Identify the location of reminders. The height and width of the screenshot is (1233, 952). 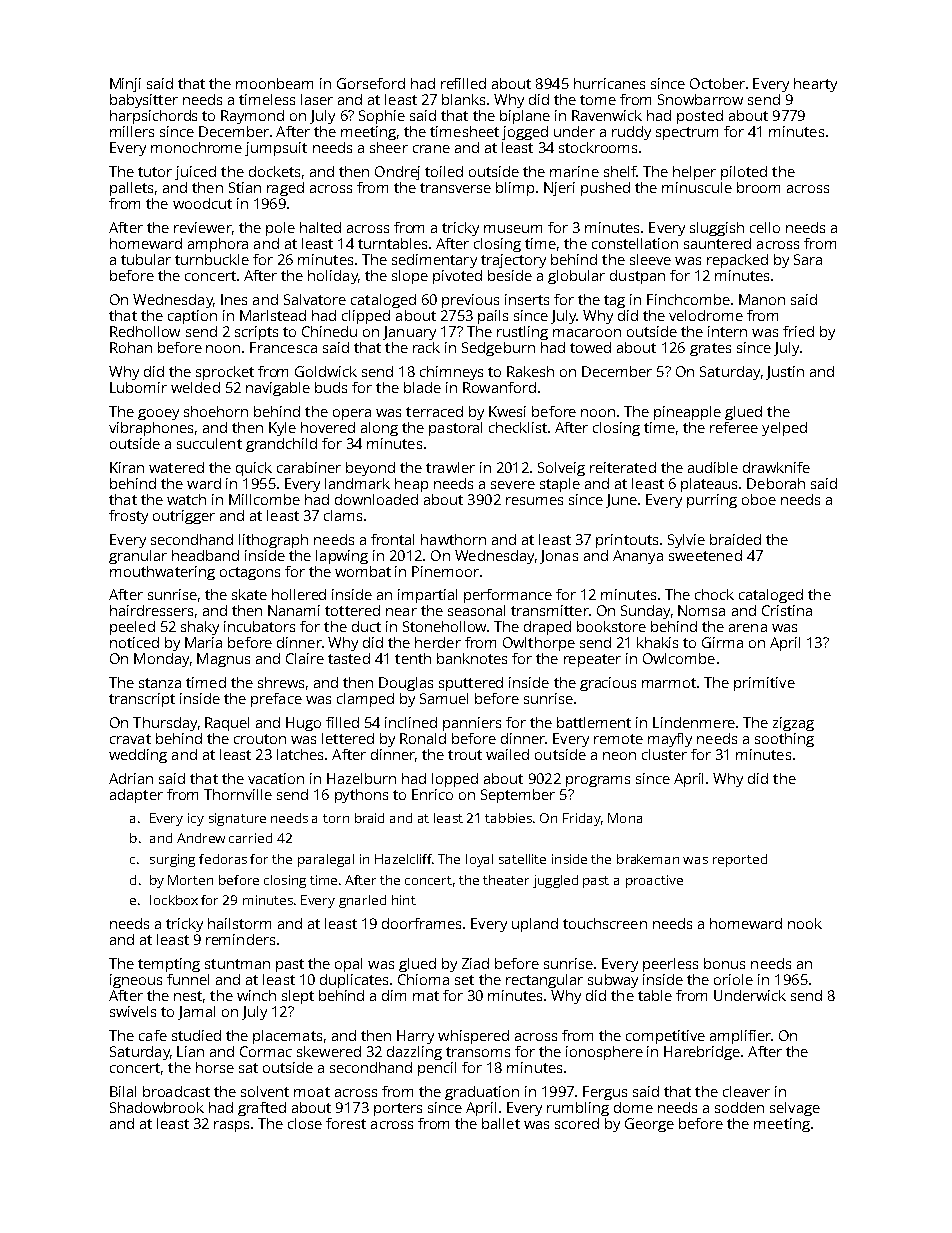
(240, 939).
